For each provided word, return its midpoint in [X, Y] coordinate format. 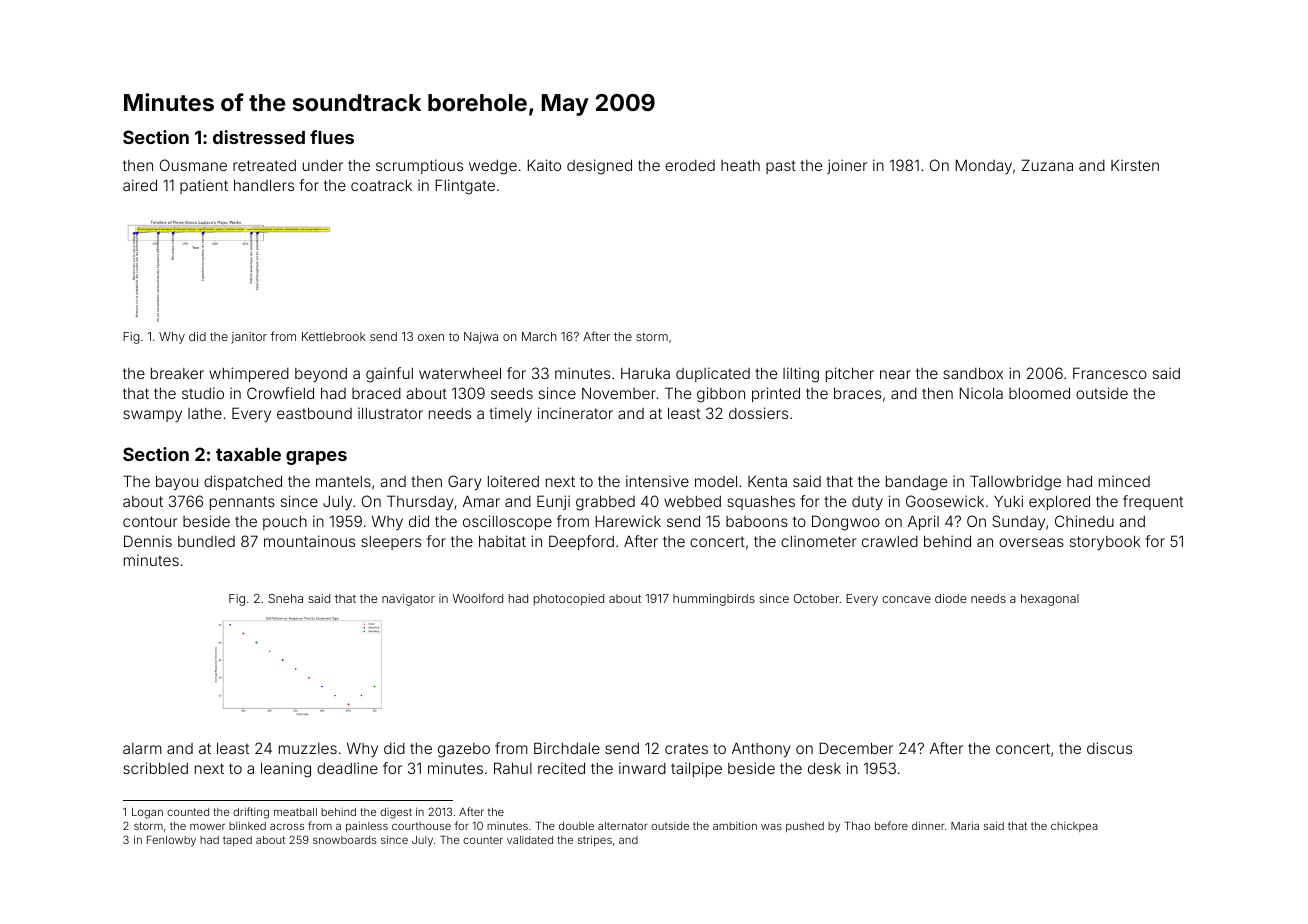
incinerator [575, 413]
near [895, 374]
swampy [152, 416]
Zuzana [1047, 165]
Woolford [477, 598]
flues [332, 137]
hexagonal [1050, 600]
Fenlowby [171, 841]
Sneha [285, 598]
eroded [690, 165]
